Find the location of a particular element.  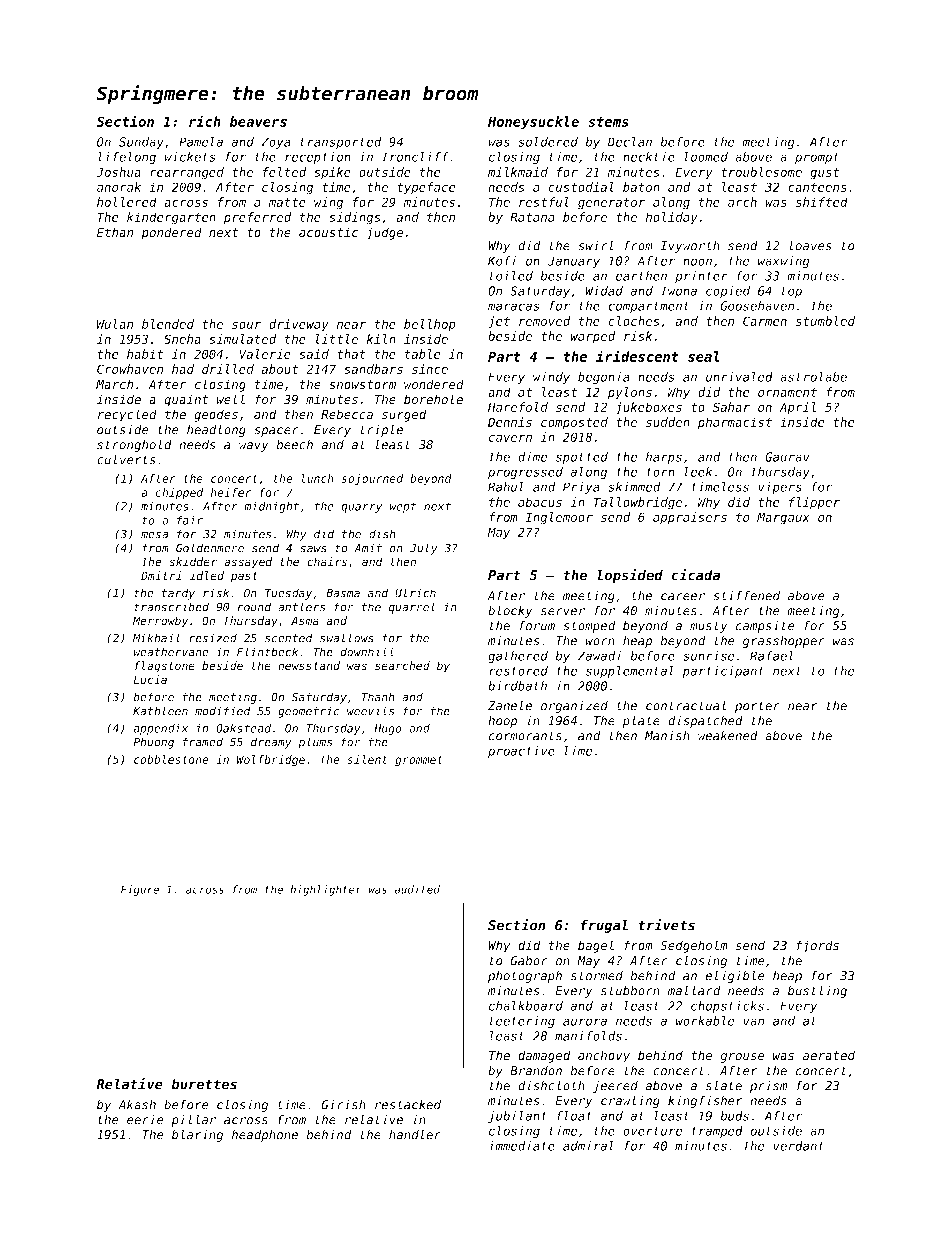

recycled is located at coordinates (127, 415).
